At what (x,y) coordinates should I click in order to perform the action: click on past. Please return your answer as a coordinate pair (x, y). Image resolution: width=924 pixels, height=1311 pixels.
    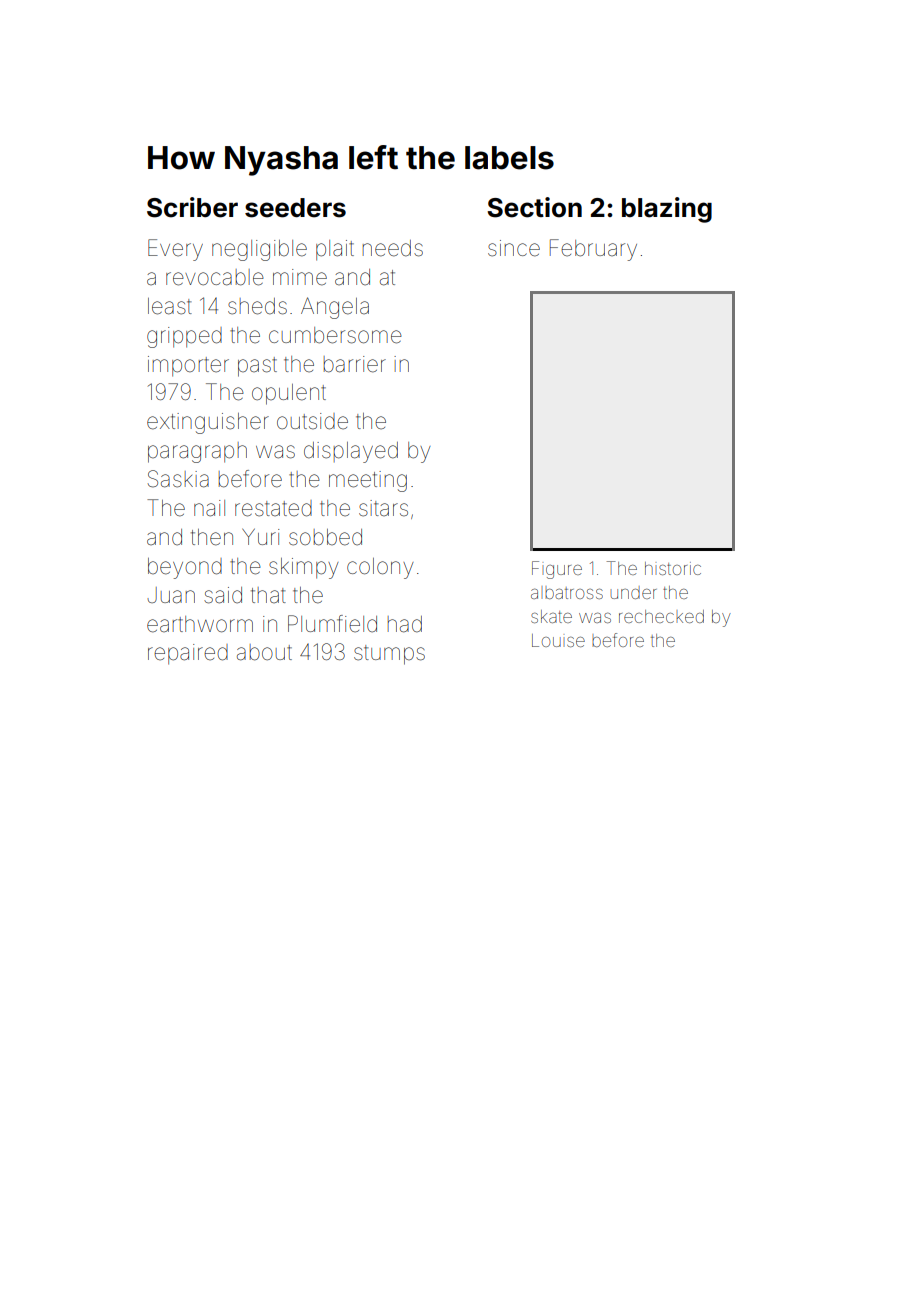
    Looking at the image, I should click on (257, 367).
